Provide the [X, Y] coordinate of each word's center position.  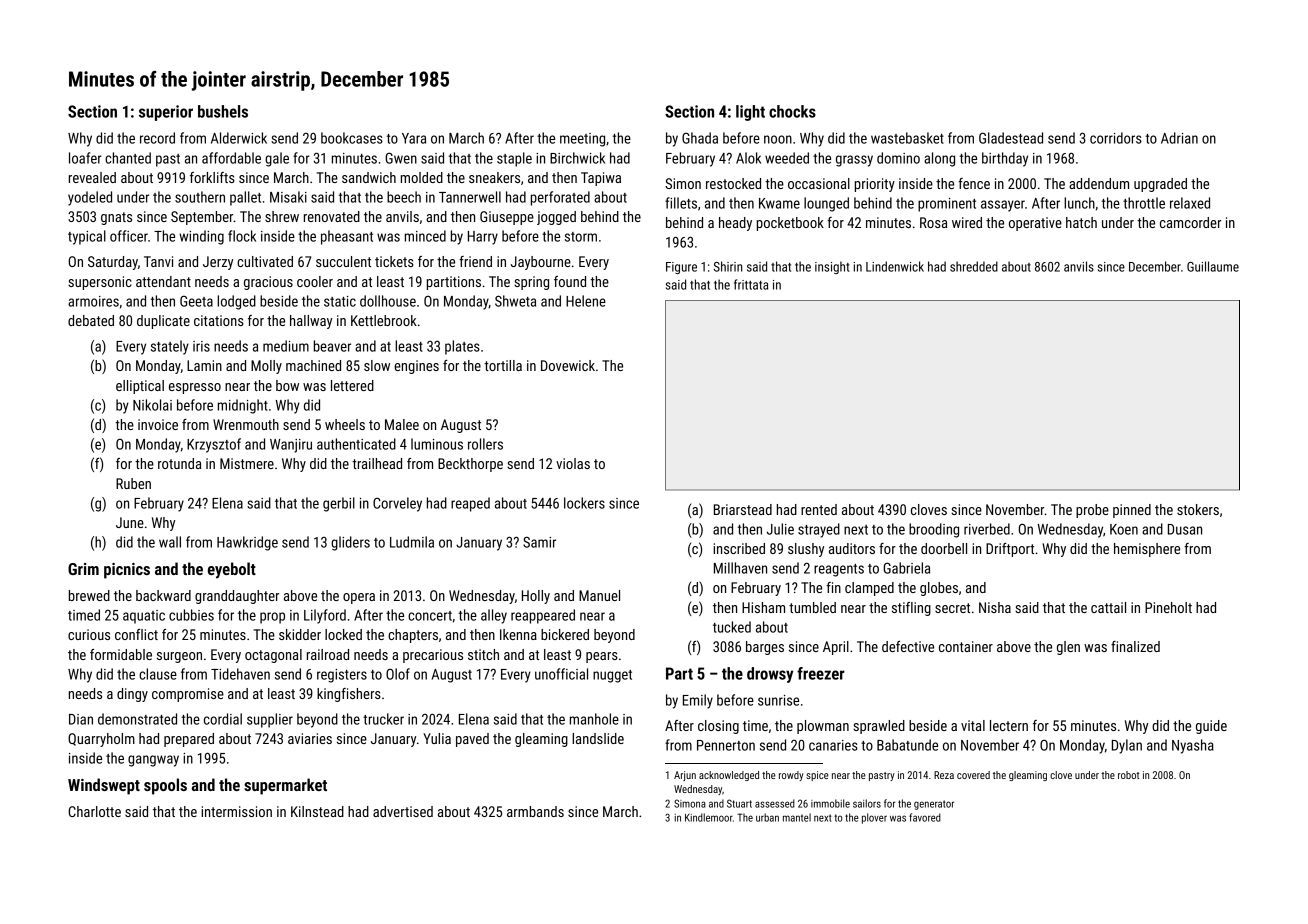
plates [462, 347]
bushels [223, 111]
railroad [328, 654]
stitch [483, 654]
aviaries [310, 738]
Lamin [204, 365]
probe [1092, 511]
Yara [414, 138]
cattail [1108, 607]
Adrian [1179, 138]
